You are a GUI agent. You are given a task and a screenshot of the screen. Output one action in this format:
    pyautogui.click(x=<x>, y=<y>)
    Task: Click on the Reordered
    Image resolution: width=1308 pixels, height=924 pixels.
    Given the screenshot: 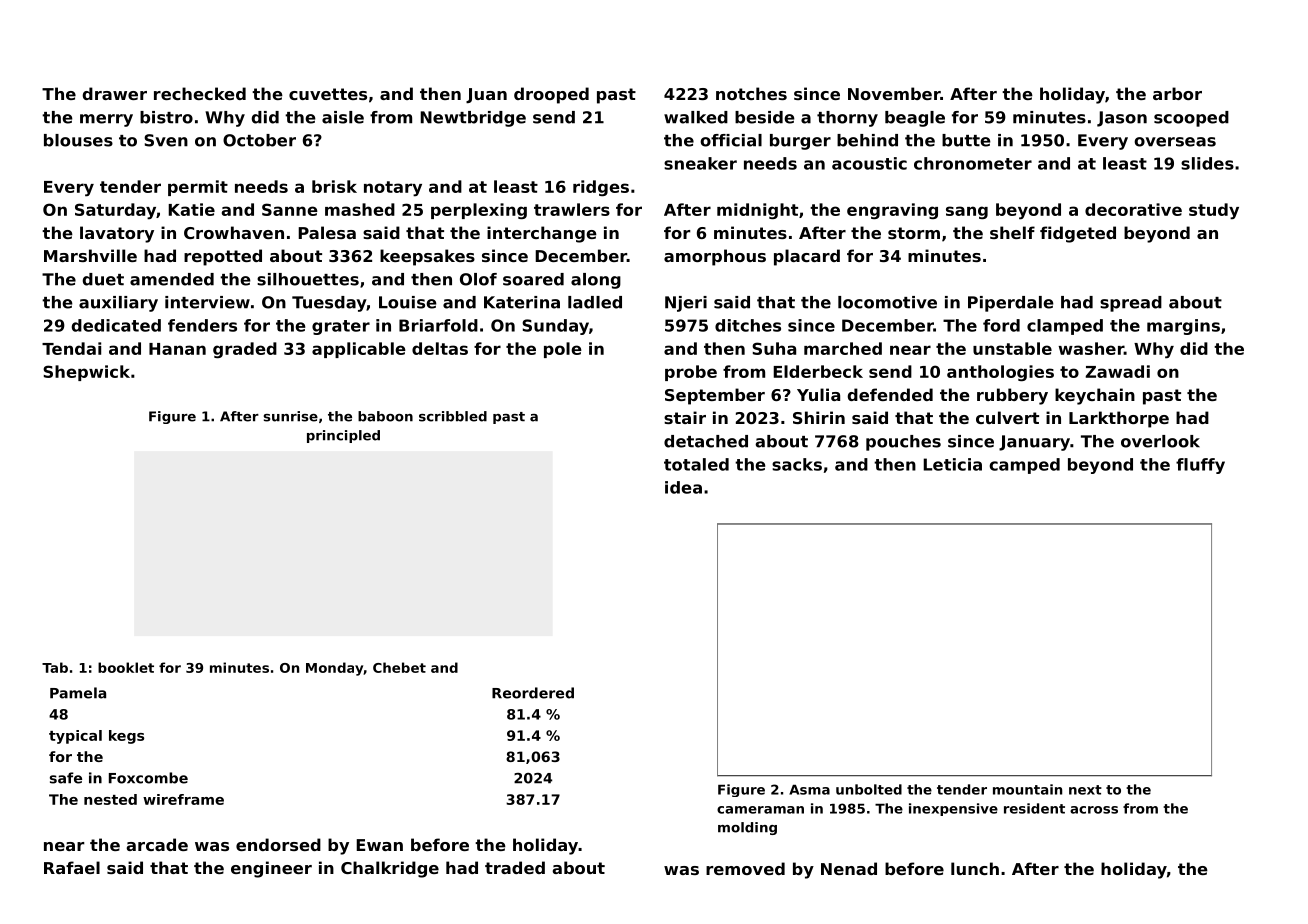 What is the action you would take?
    pyautogui.click(x=533, y=693)
